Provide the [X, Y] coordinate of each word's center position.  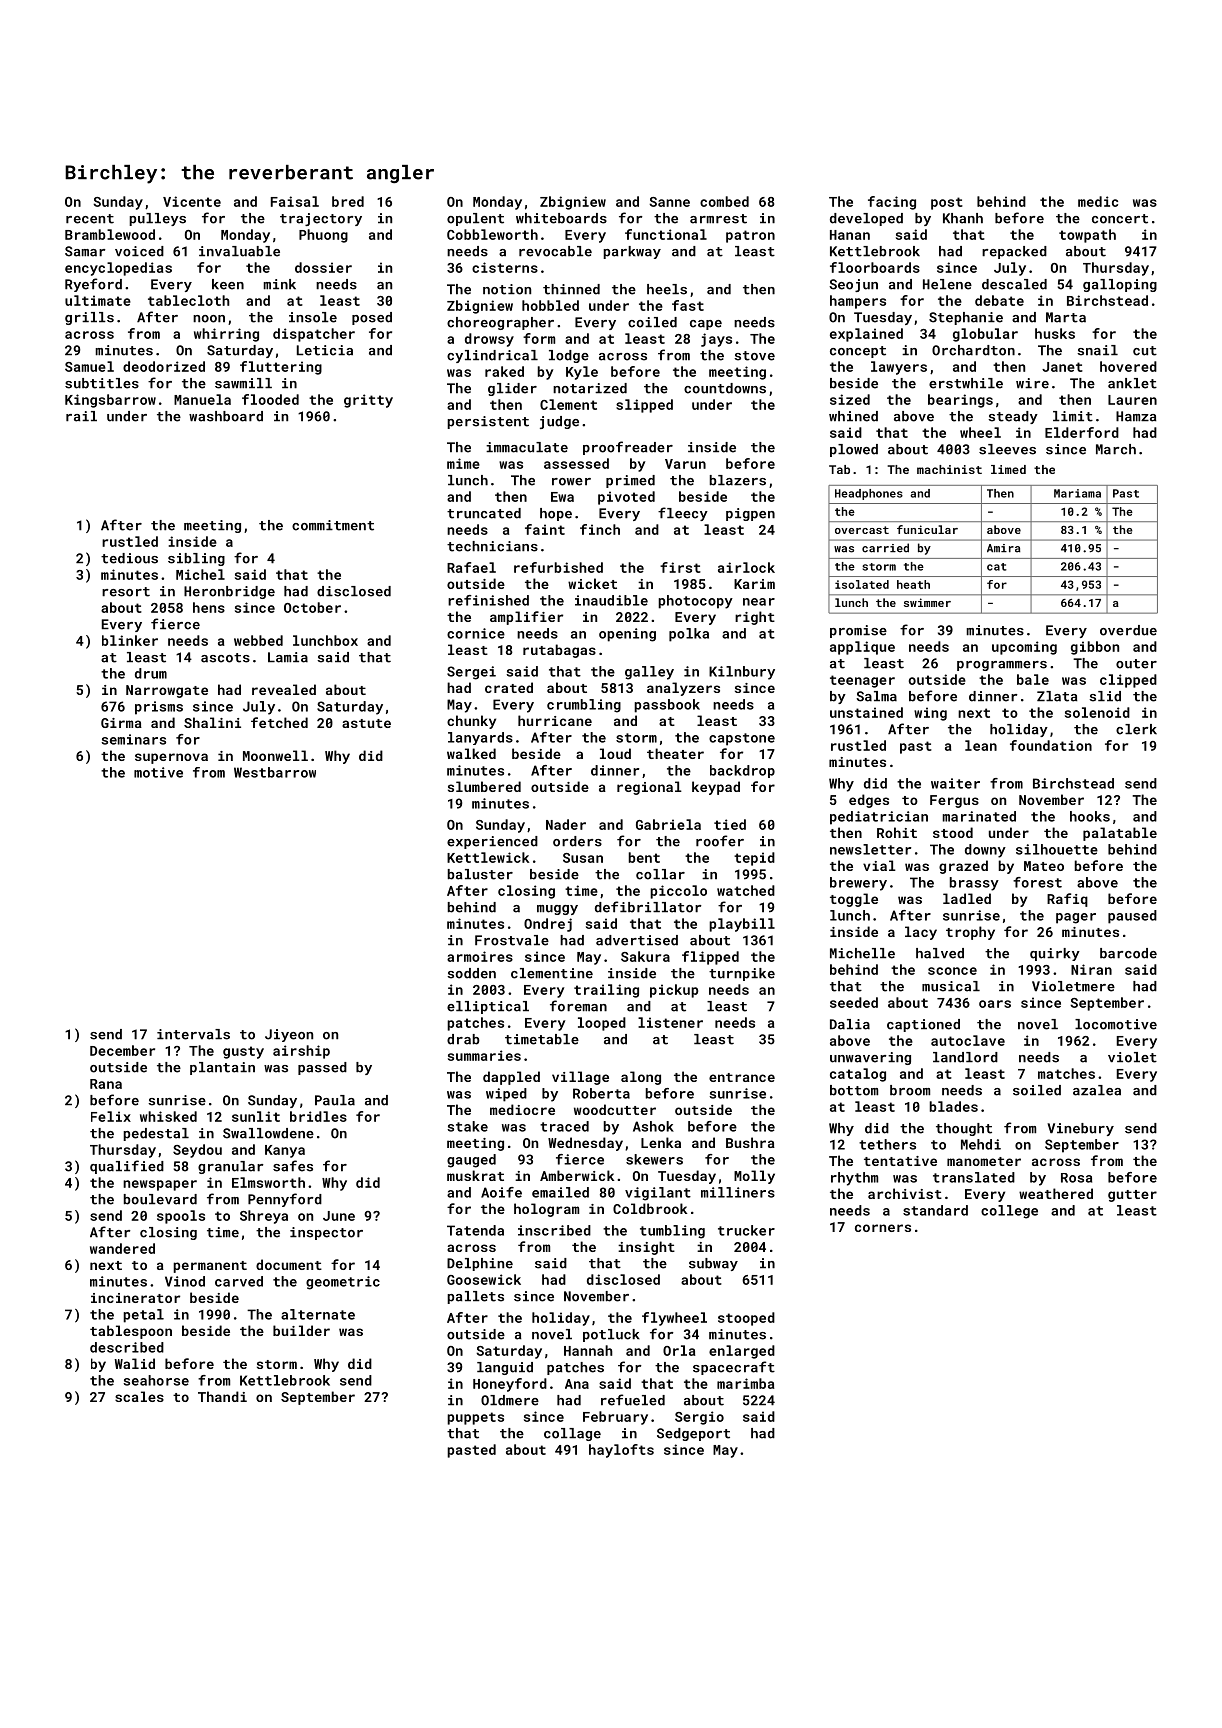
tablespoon [131, 1332]
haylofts [621, 1451]
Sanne [669, 202]
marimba [746, 1383]
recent [90, 219]
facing [892, 203]
